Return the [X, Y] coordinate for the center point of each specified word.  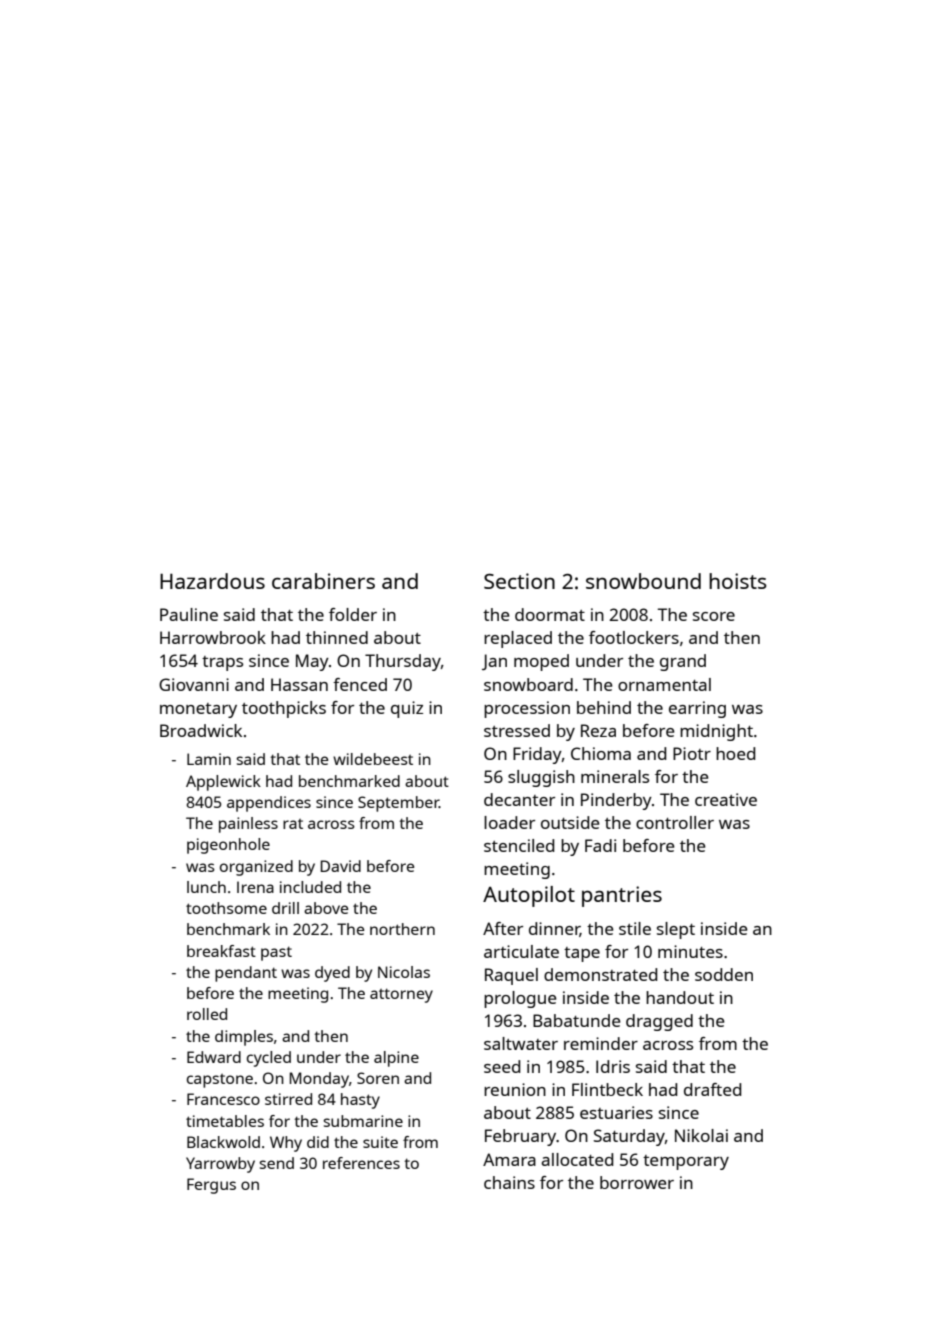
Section [519, 581]
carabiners [323, 581]
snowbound [643, 581]
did [318, 1142]
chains [509, 1182]
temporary [686, 1162]
